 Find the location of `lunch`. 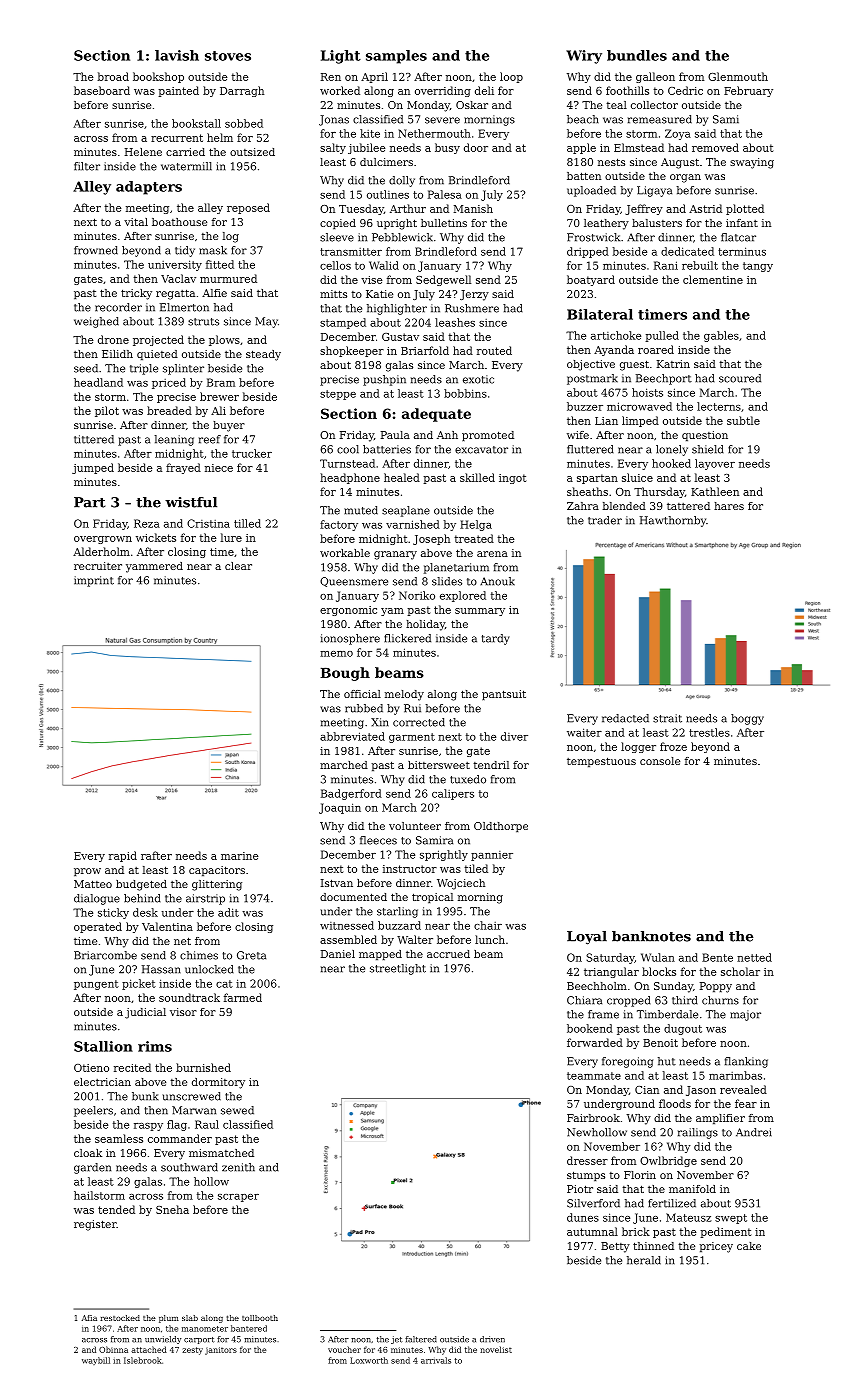

lunch is located at coordinates (490, 939).
